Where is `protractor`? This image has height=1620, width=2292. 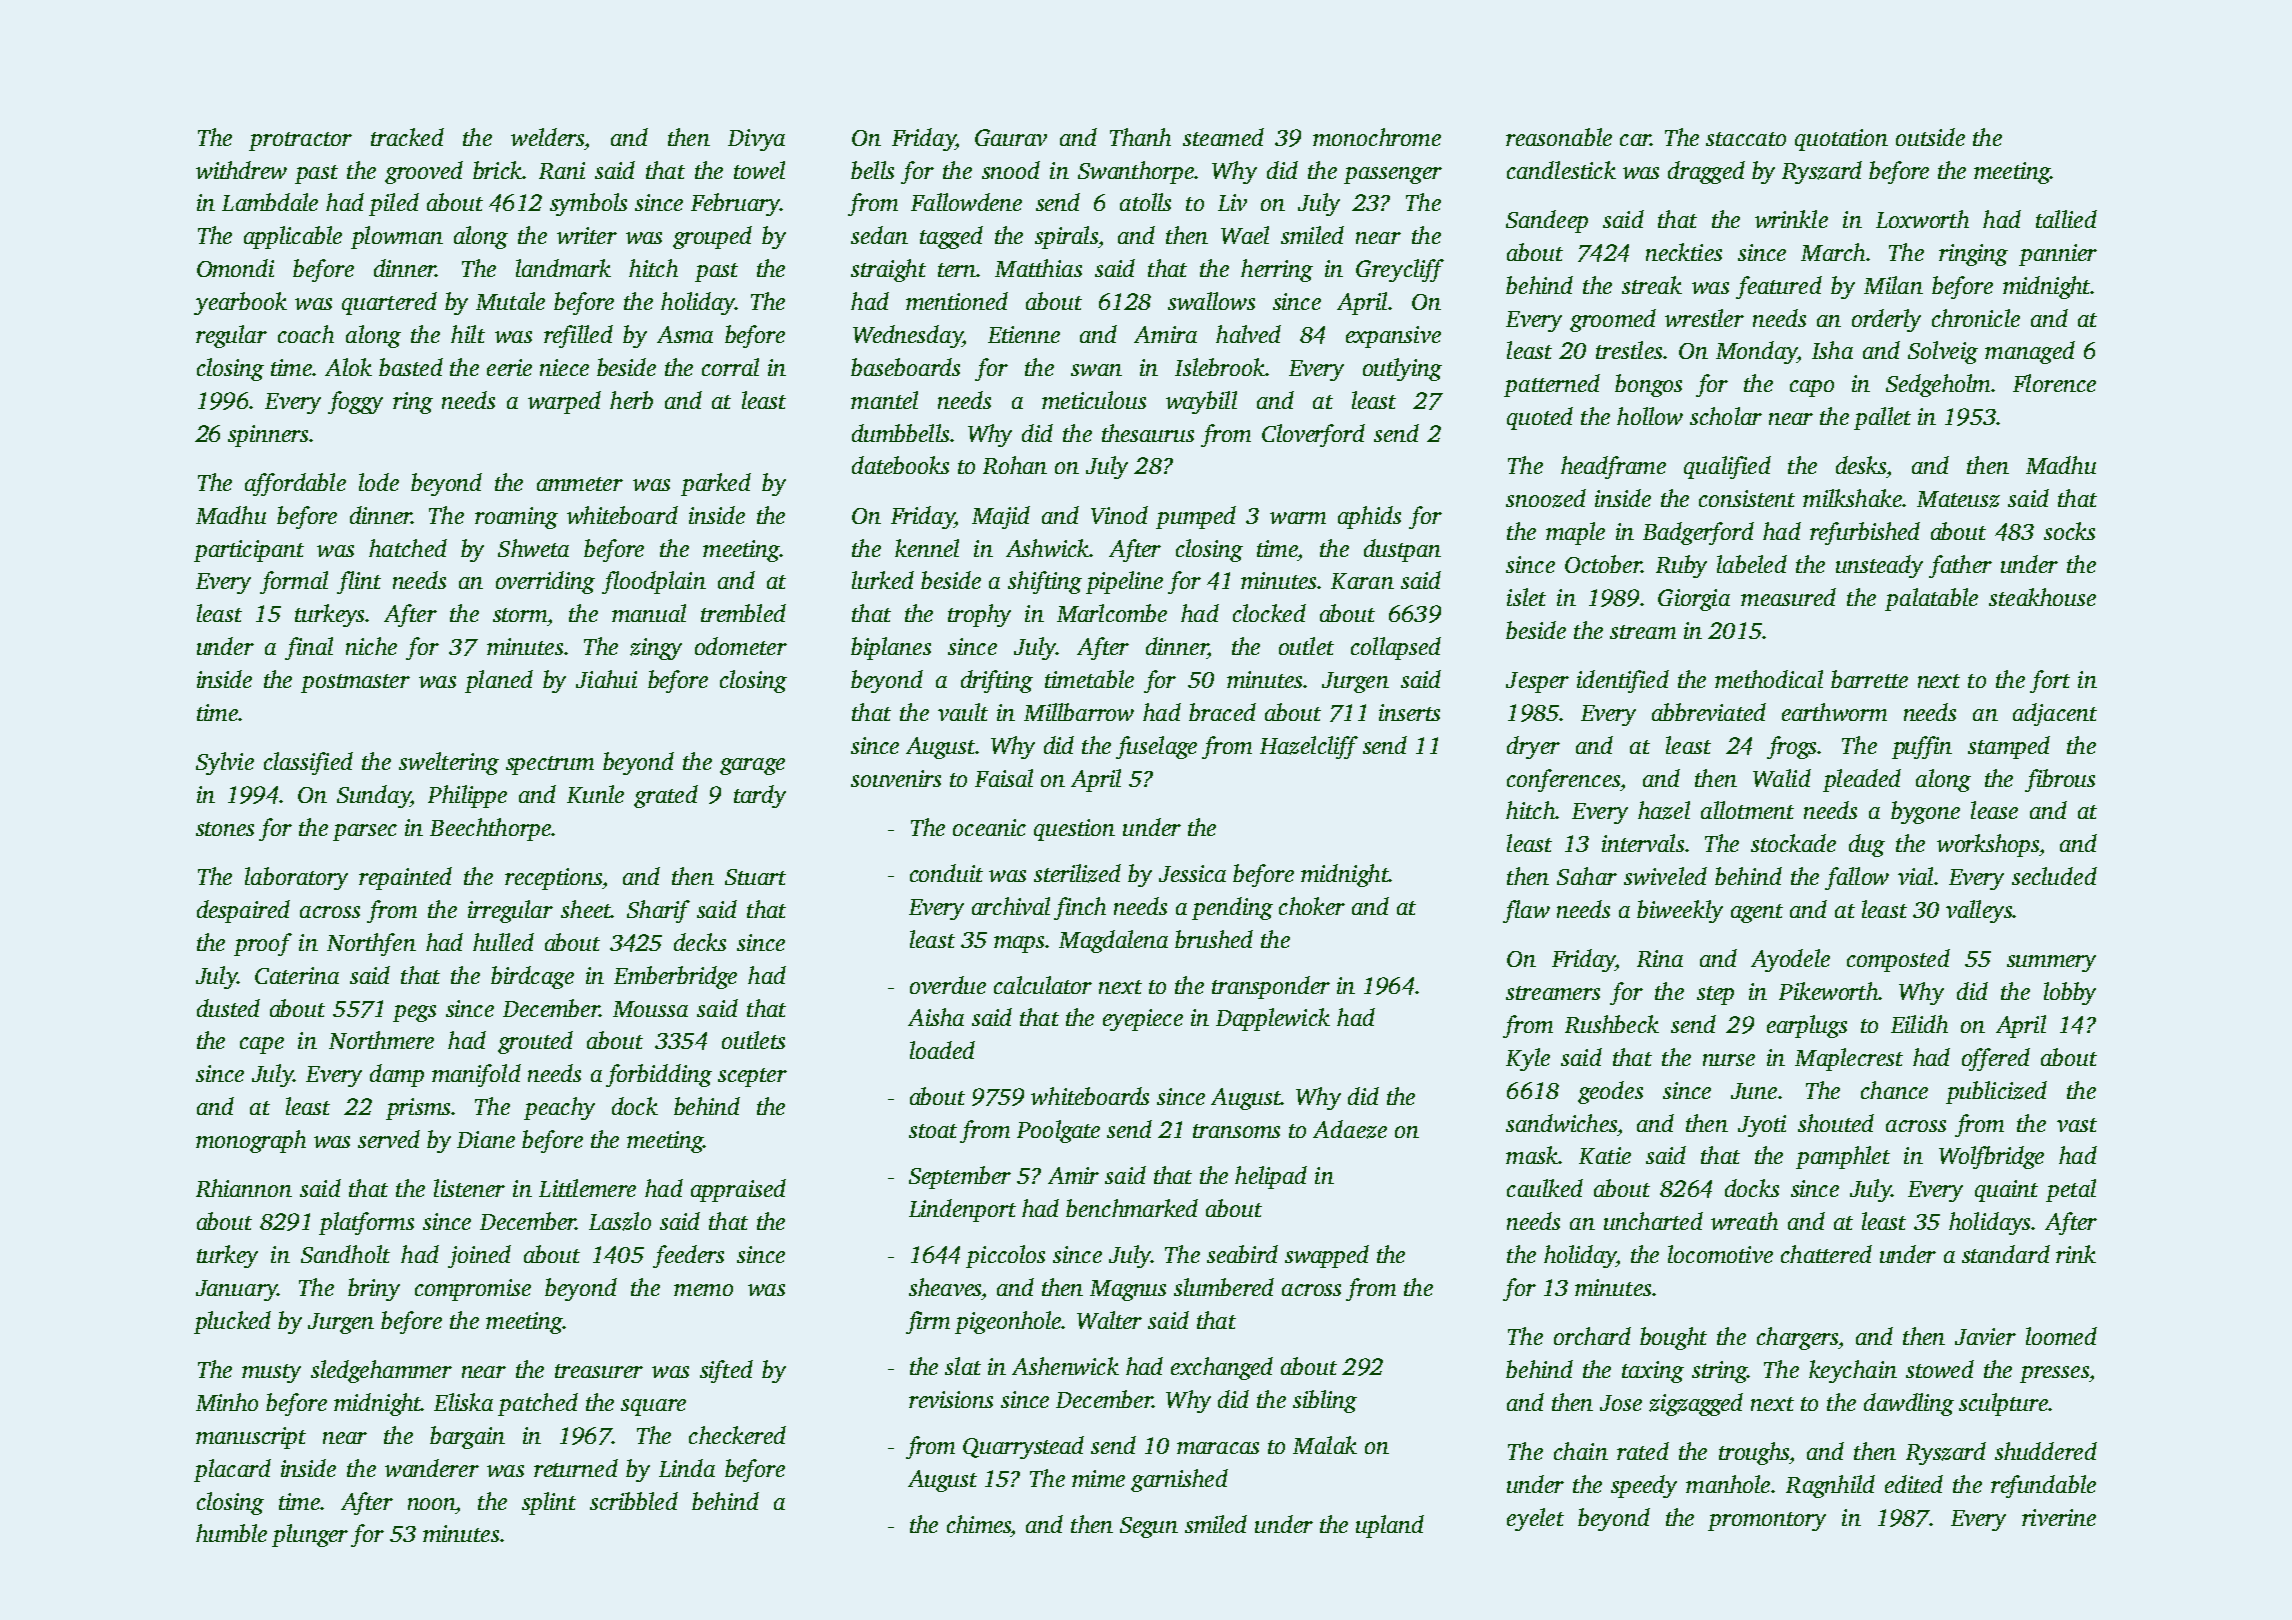 protractor is located at coordinates (300, 141).
